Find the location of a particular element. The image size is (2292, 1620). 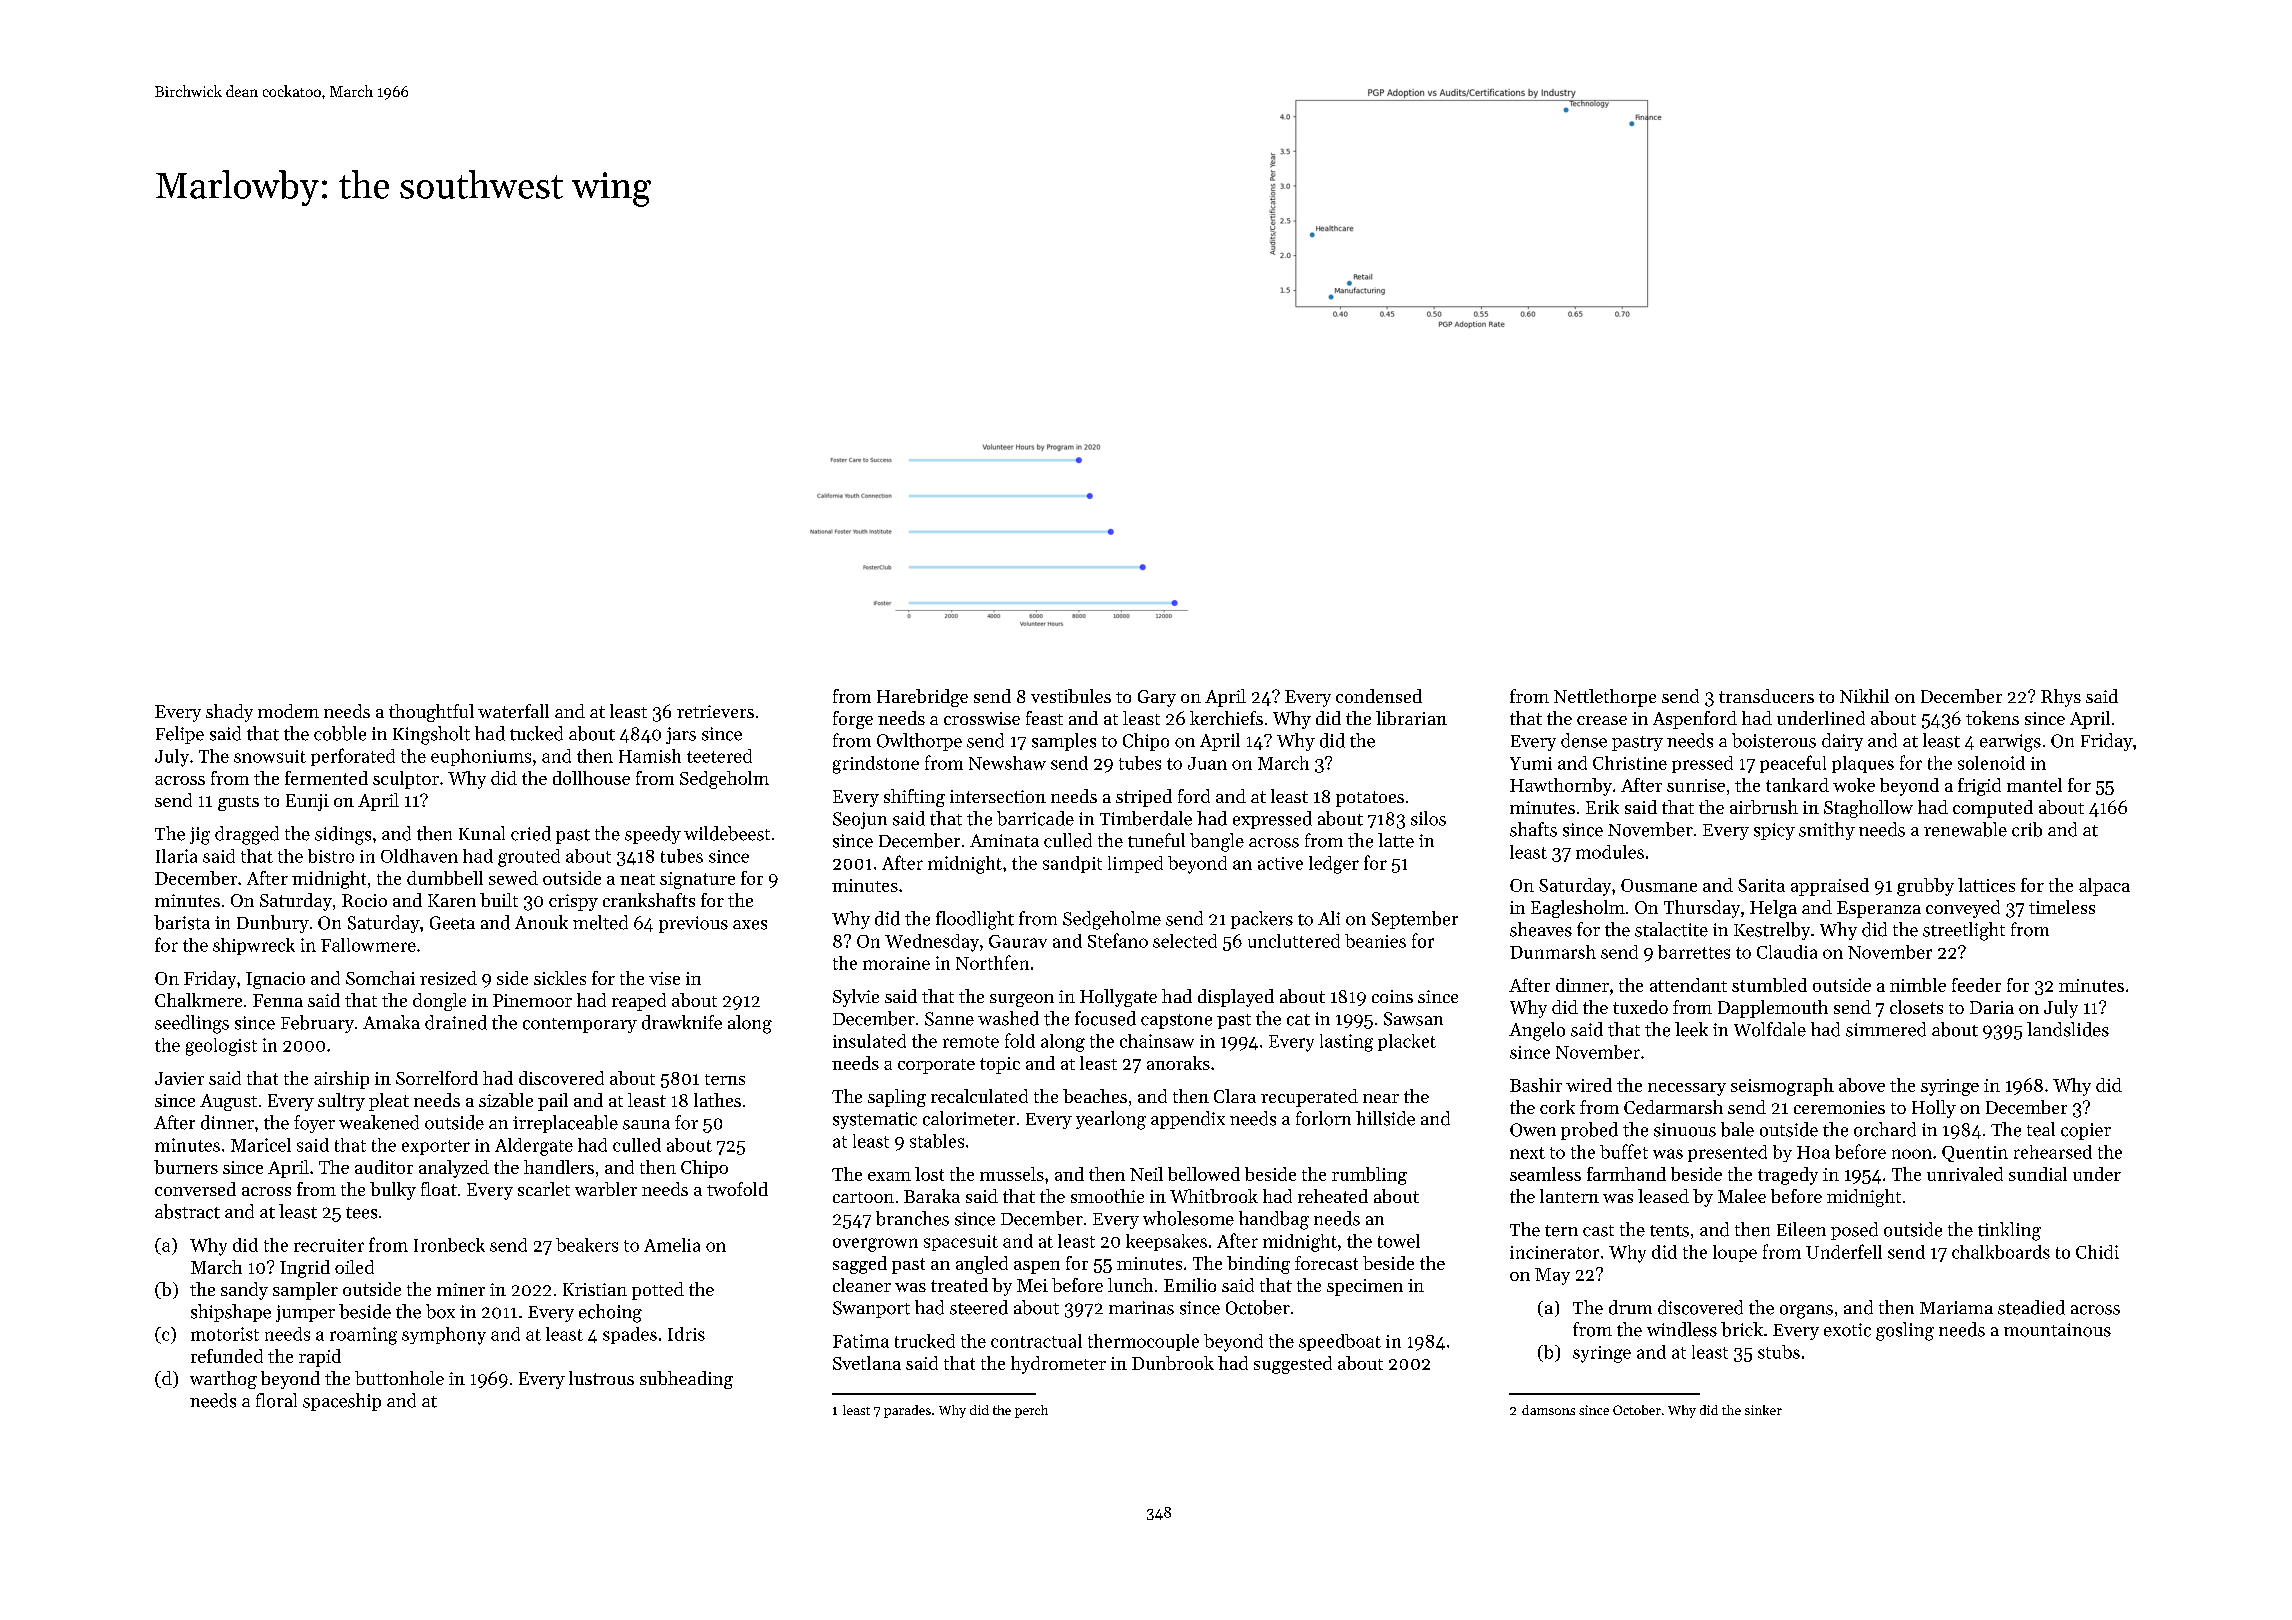

feeder is located at coordinates (1976, 985).
